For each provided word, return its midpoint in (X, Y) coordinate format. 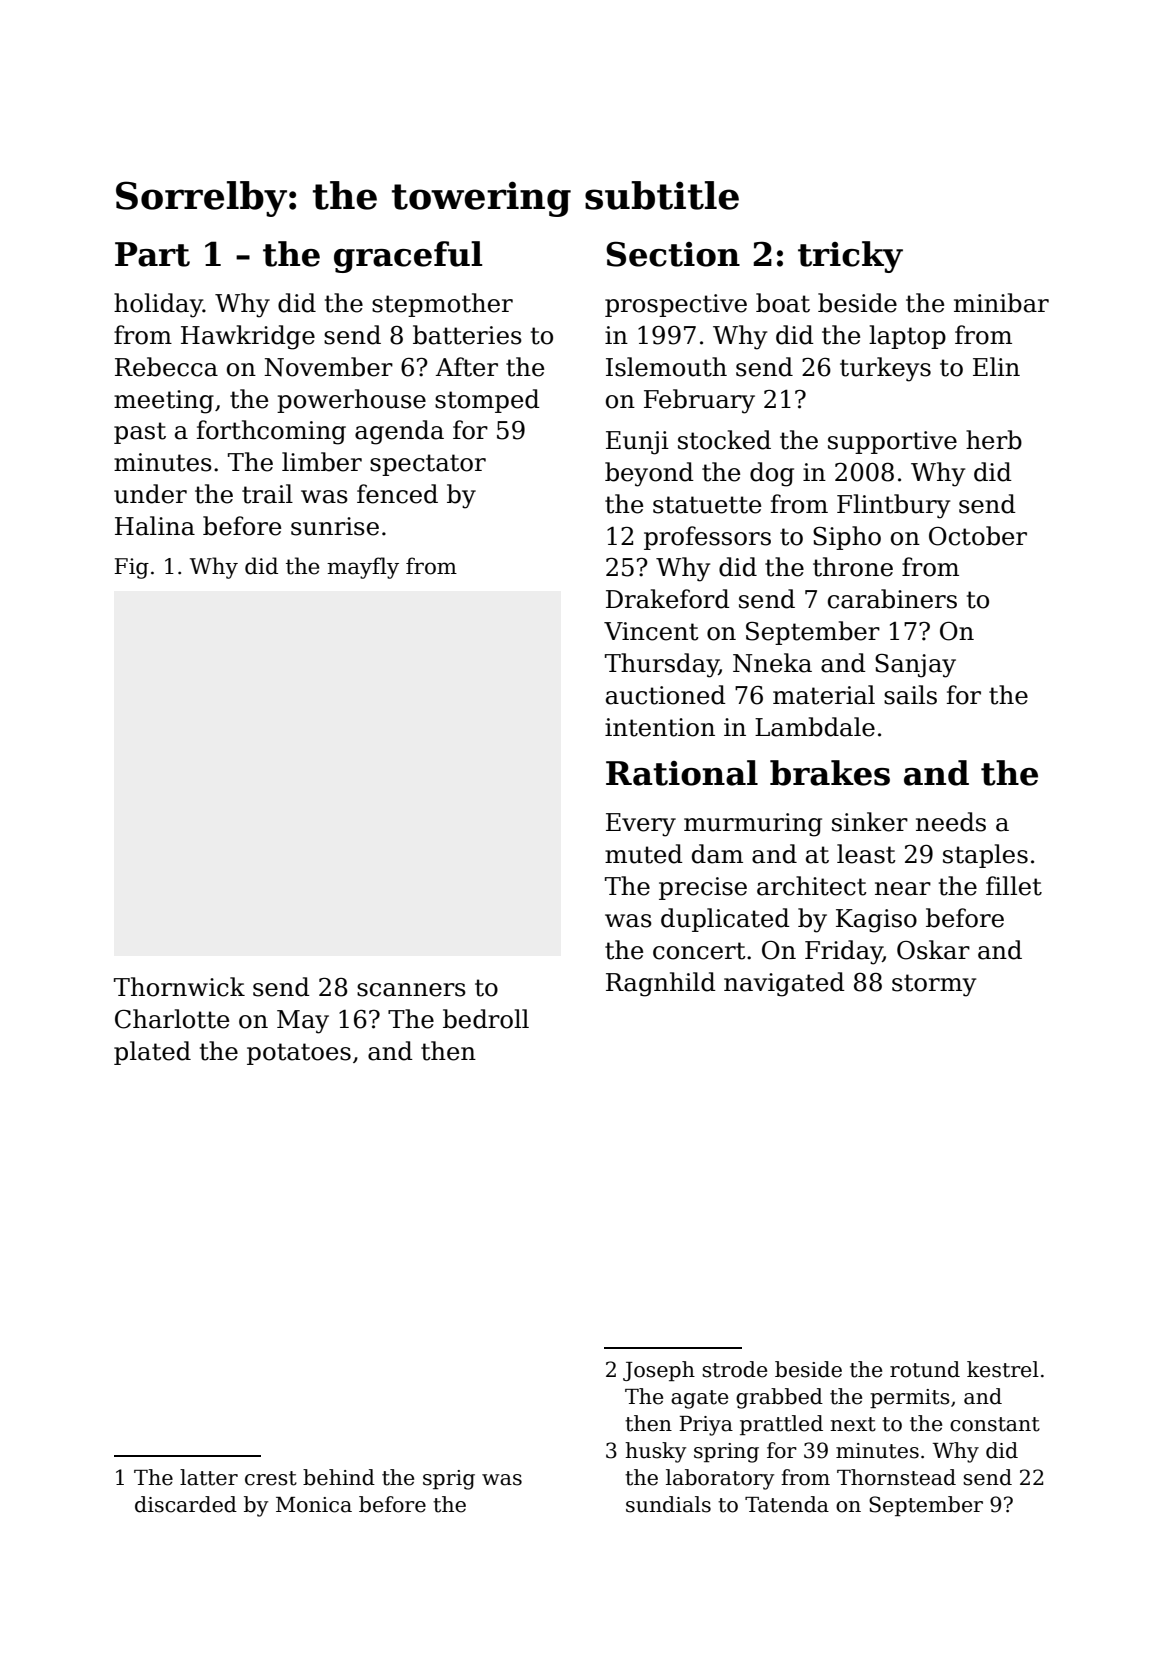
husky (655, 1452)
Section (673, 254)
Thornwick (179, 987)
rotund (925, 1369)
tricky (850, 257)
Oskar (933, 950)
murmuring (753, 825)
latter (209, 1477)
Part (152, 254)
